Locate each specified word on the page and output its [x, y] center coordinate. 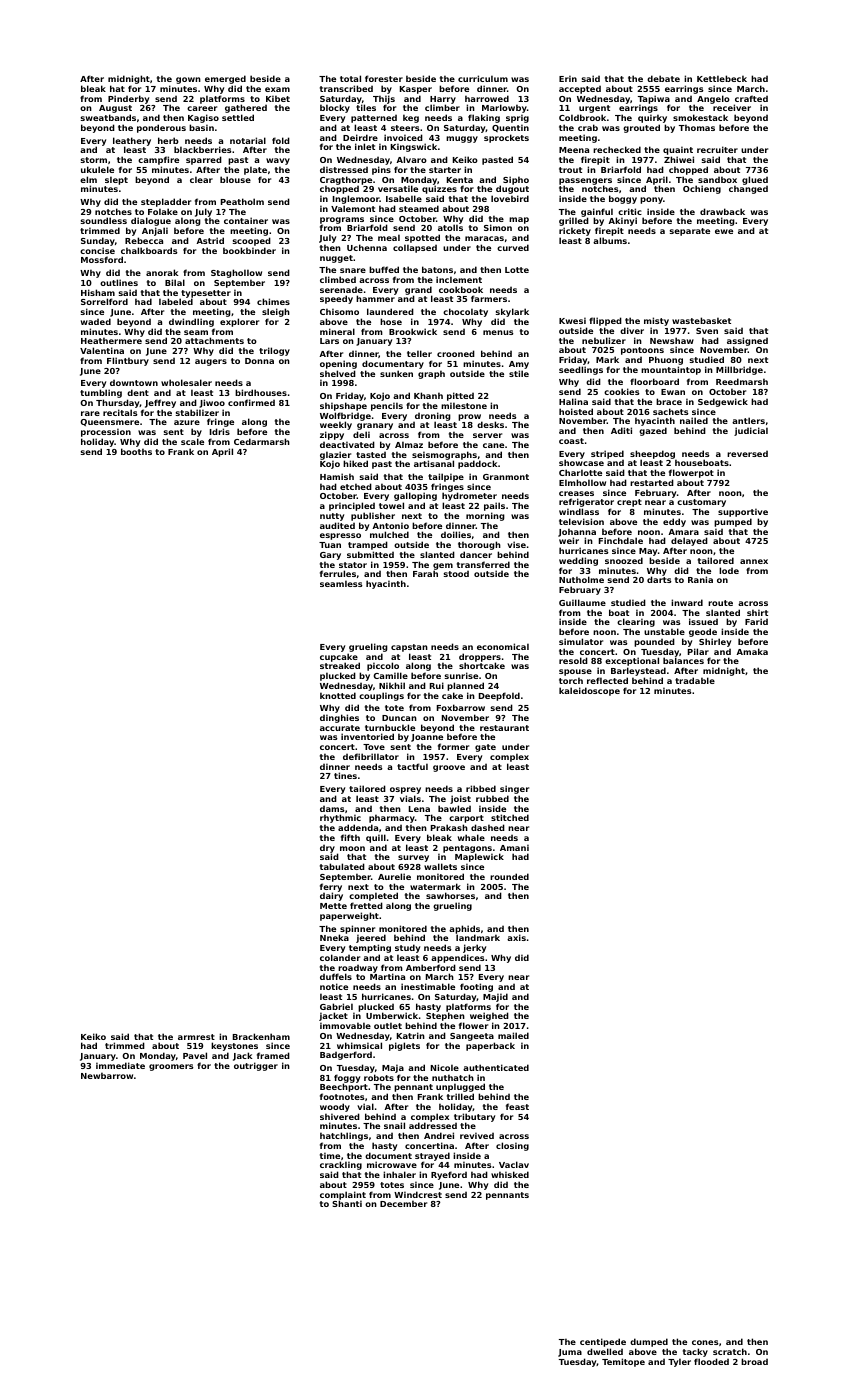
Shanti [347, 1204]
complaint [343, 1196]
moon [352, 848]
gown [188, 80]
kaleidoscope [589, 691]
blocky [335, 108]
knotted [338, 695]
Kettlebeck [722, 78]
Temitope [623, 1362]
